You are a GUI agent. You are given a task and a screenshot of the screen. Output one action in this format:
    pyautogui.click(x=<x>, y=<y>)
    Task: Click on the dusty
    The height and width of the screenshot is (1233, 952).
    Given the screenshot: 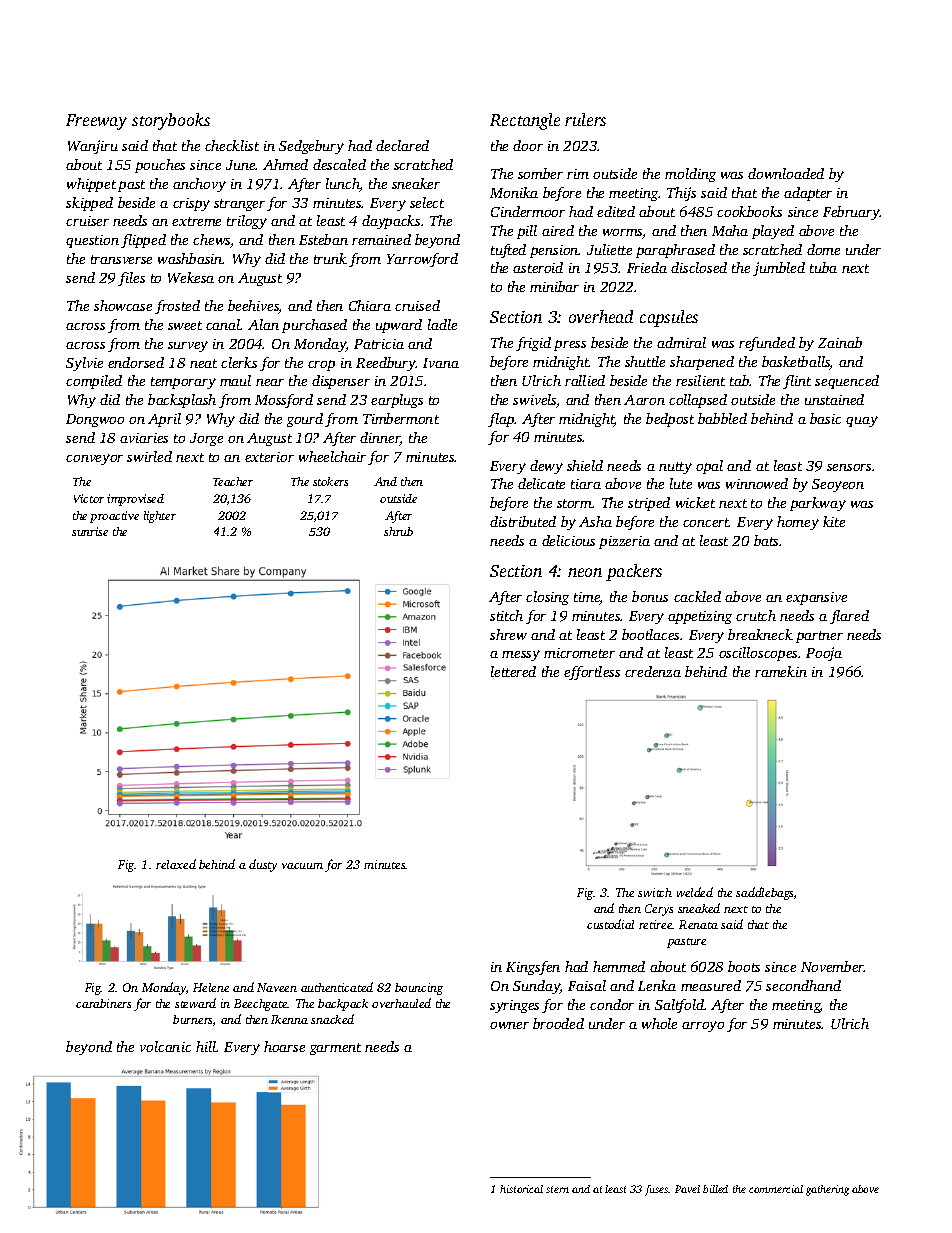 What is the action you would take?
    pyautogui.click(x=263, y=865)
